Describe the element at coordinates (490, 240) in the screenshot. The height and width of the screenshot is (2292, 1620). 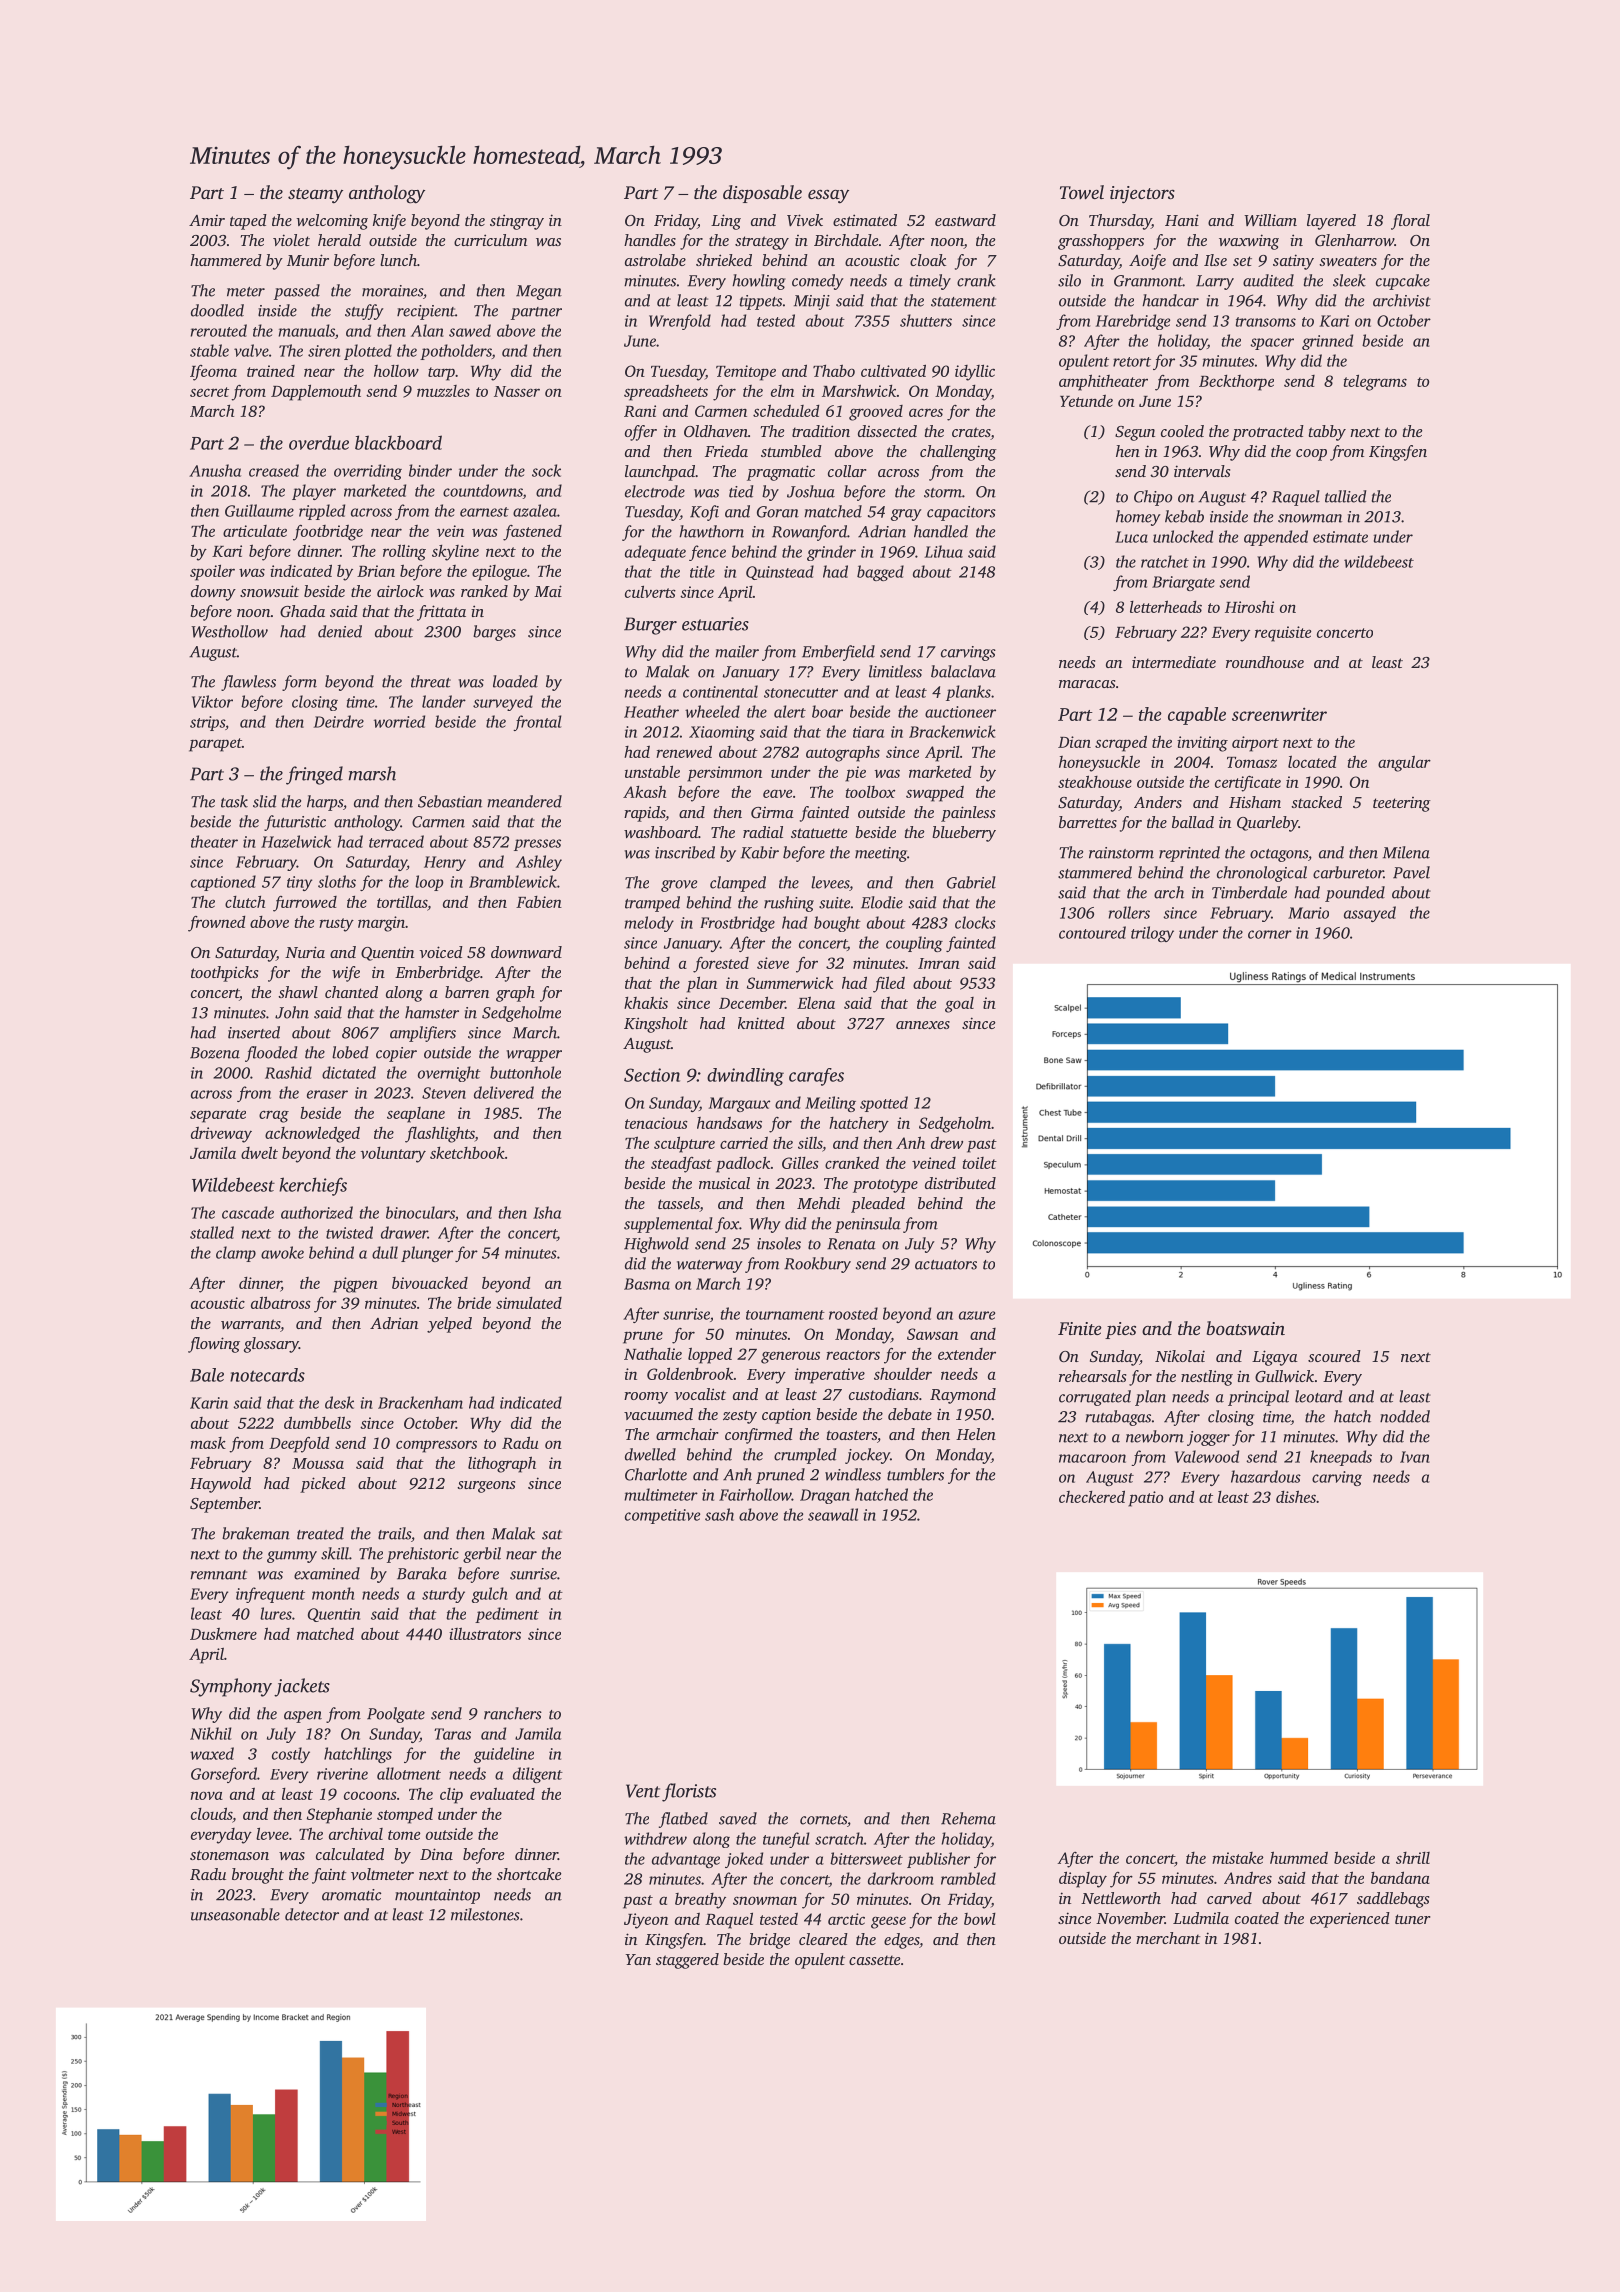
I see `curriculum` at that location.
